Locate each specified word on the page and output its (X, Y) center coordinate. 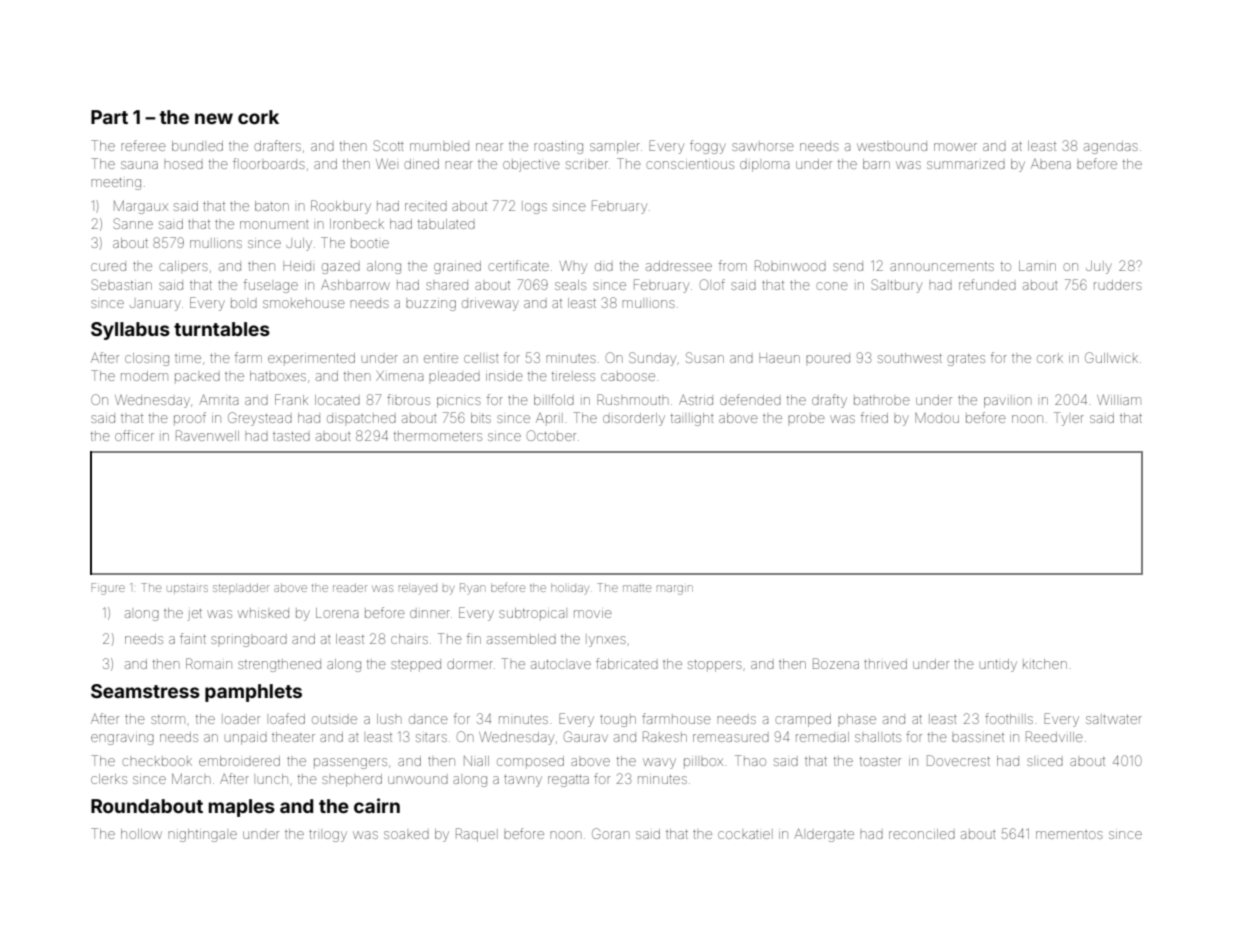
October (551, 435)
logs (534, 207)
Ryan (472, 589)
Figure (108, 589)
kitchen (1045, 664)
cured (108, 267)
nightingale (202, 835)
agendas (1111, 147)
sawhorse (763, 146)
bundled (197, 146)
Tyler (1069, 419)
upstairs (187, 588)
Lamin (1037, 266)
